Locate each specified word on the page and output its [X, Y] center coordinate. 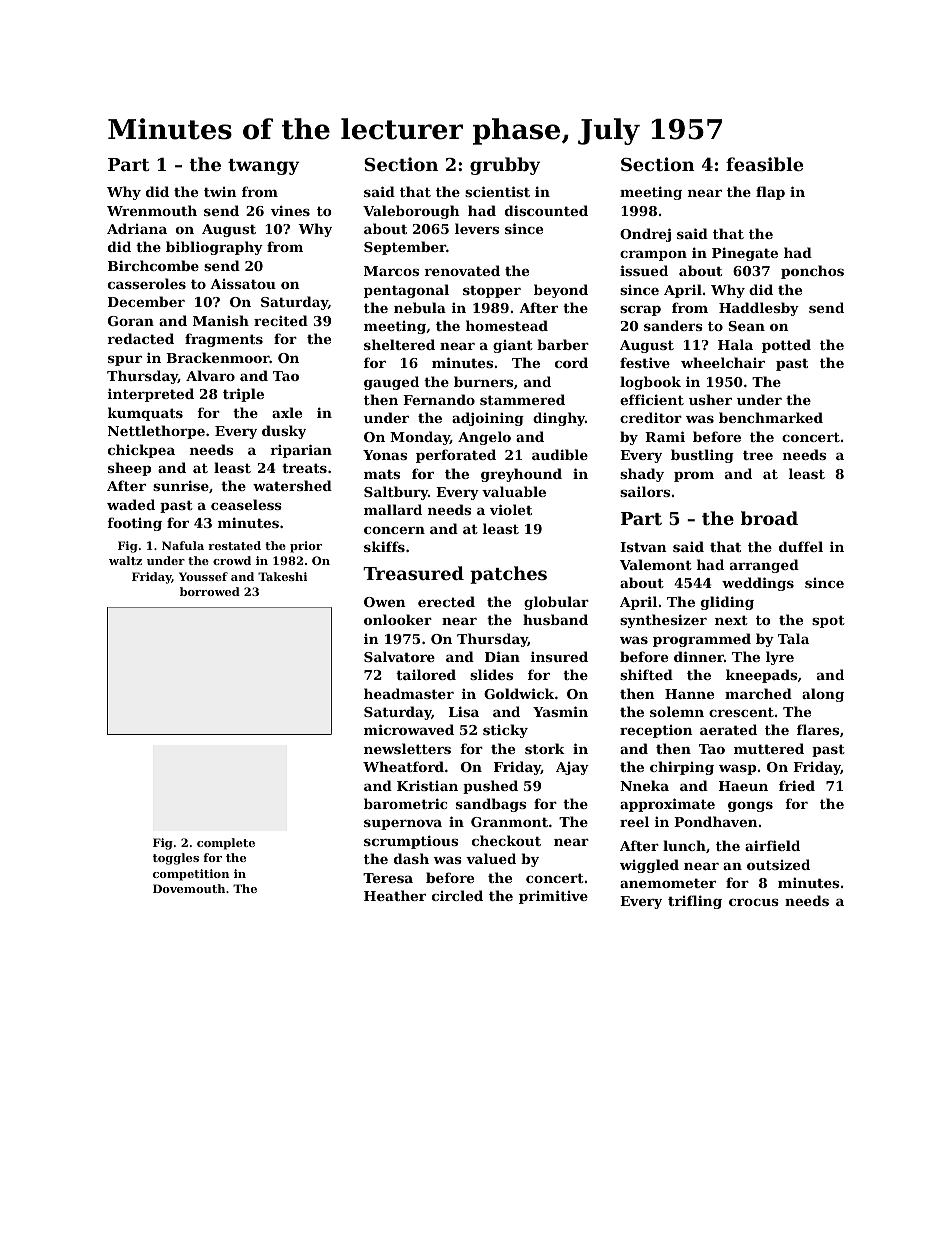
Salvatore [399, 656]
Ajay [572, 768]
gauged [391, 383]
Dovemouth [189, 888]
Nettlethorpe [156, 432]
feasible [764, 164]
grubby [505, 166]
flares [818, 729]
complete [226, 844]
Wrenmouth [152, 210]
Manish [221, 320]
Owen [385, 602]
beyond [561, 291]
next [731, 620]
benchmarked [771, 417]
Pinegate [745, 254]
